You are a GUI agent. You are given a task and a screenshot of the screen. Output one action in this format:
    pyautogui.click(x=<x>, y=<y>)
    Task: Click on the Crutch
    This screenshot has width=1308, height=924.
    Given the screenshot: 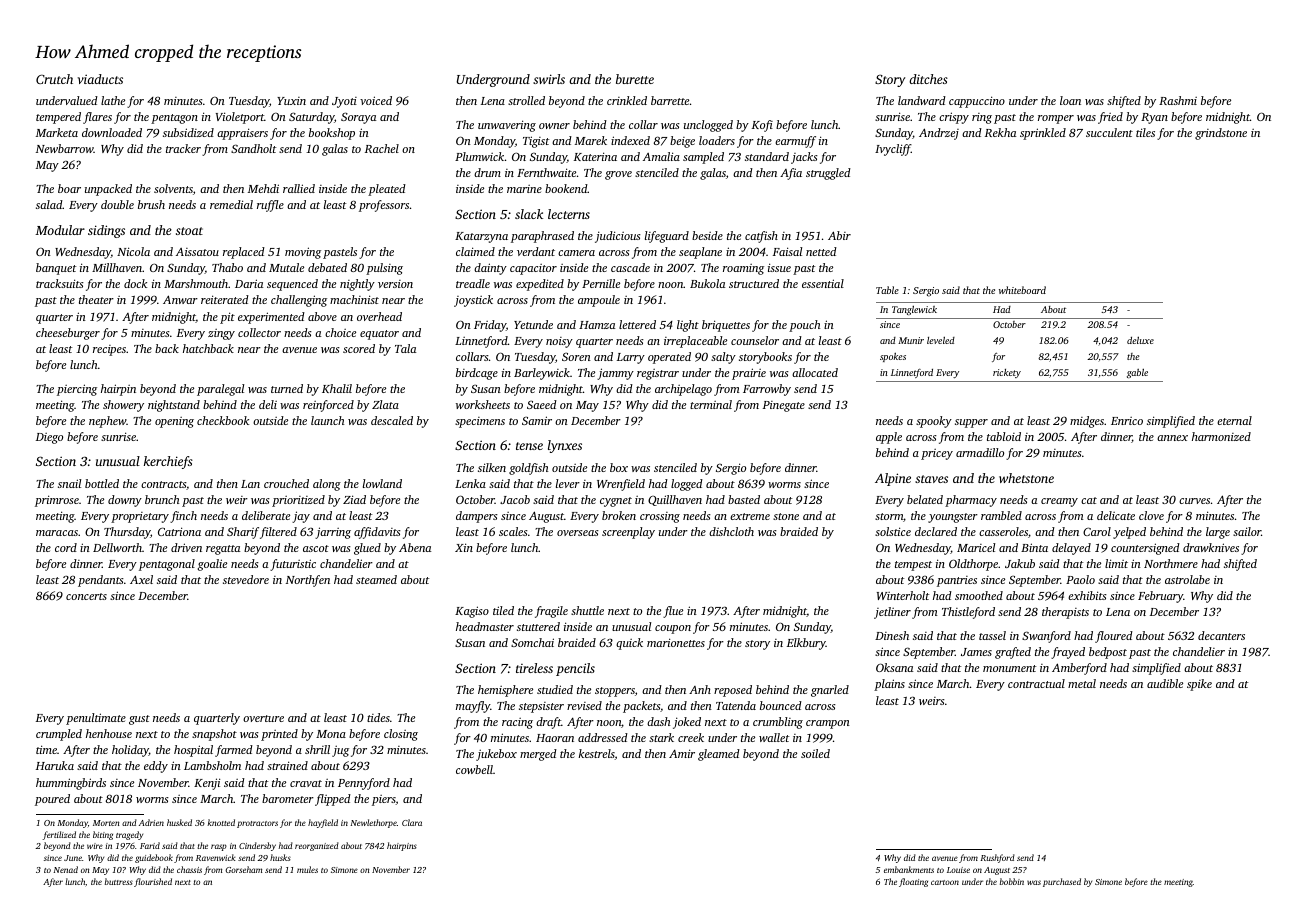 What is the action you would take?
    pyautogui.click(x=54, y=79)
